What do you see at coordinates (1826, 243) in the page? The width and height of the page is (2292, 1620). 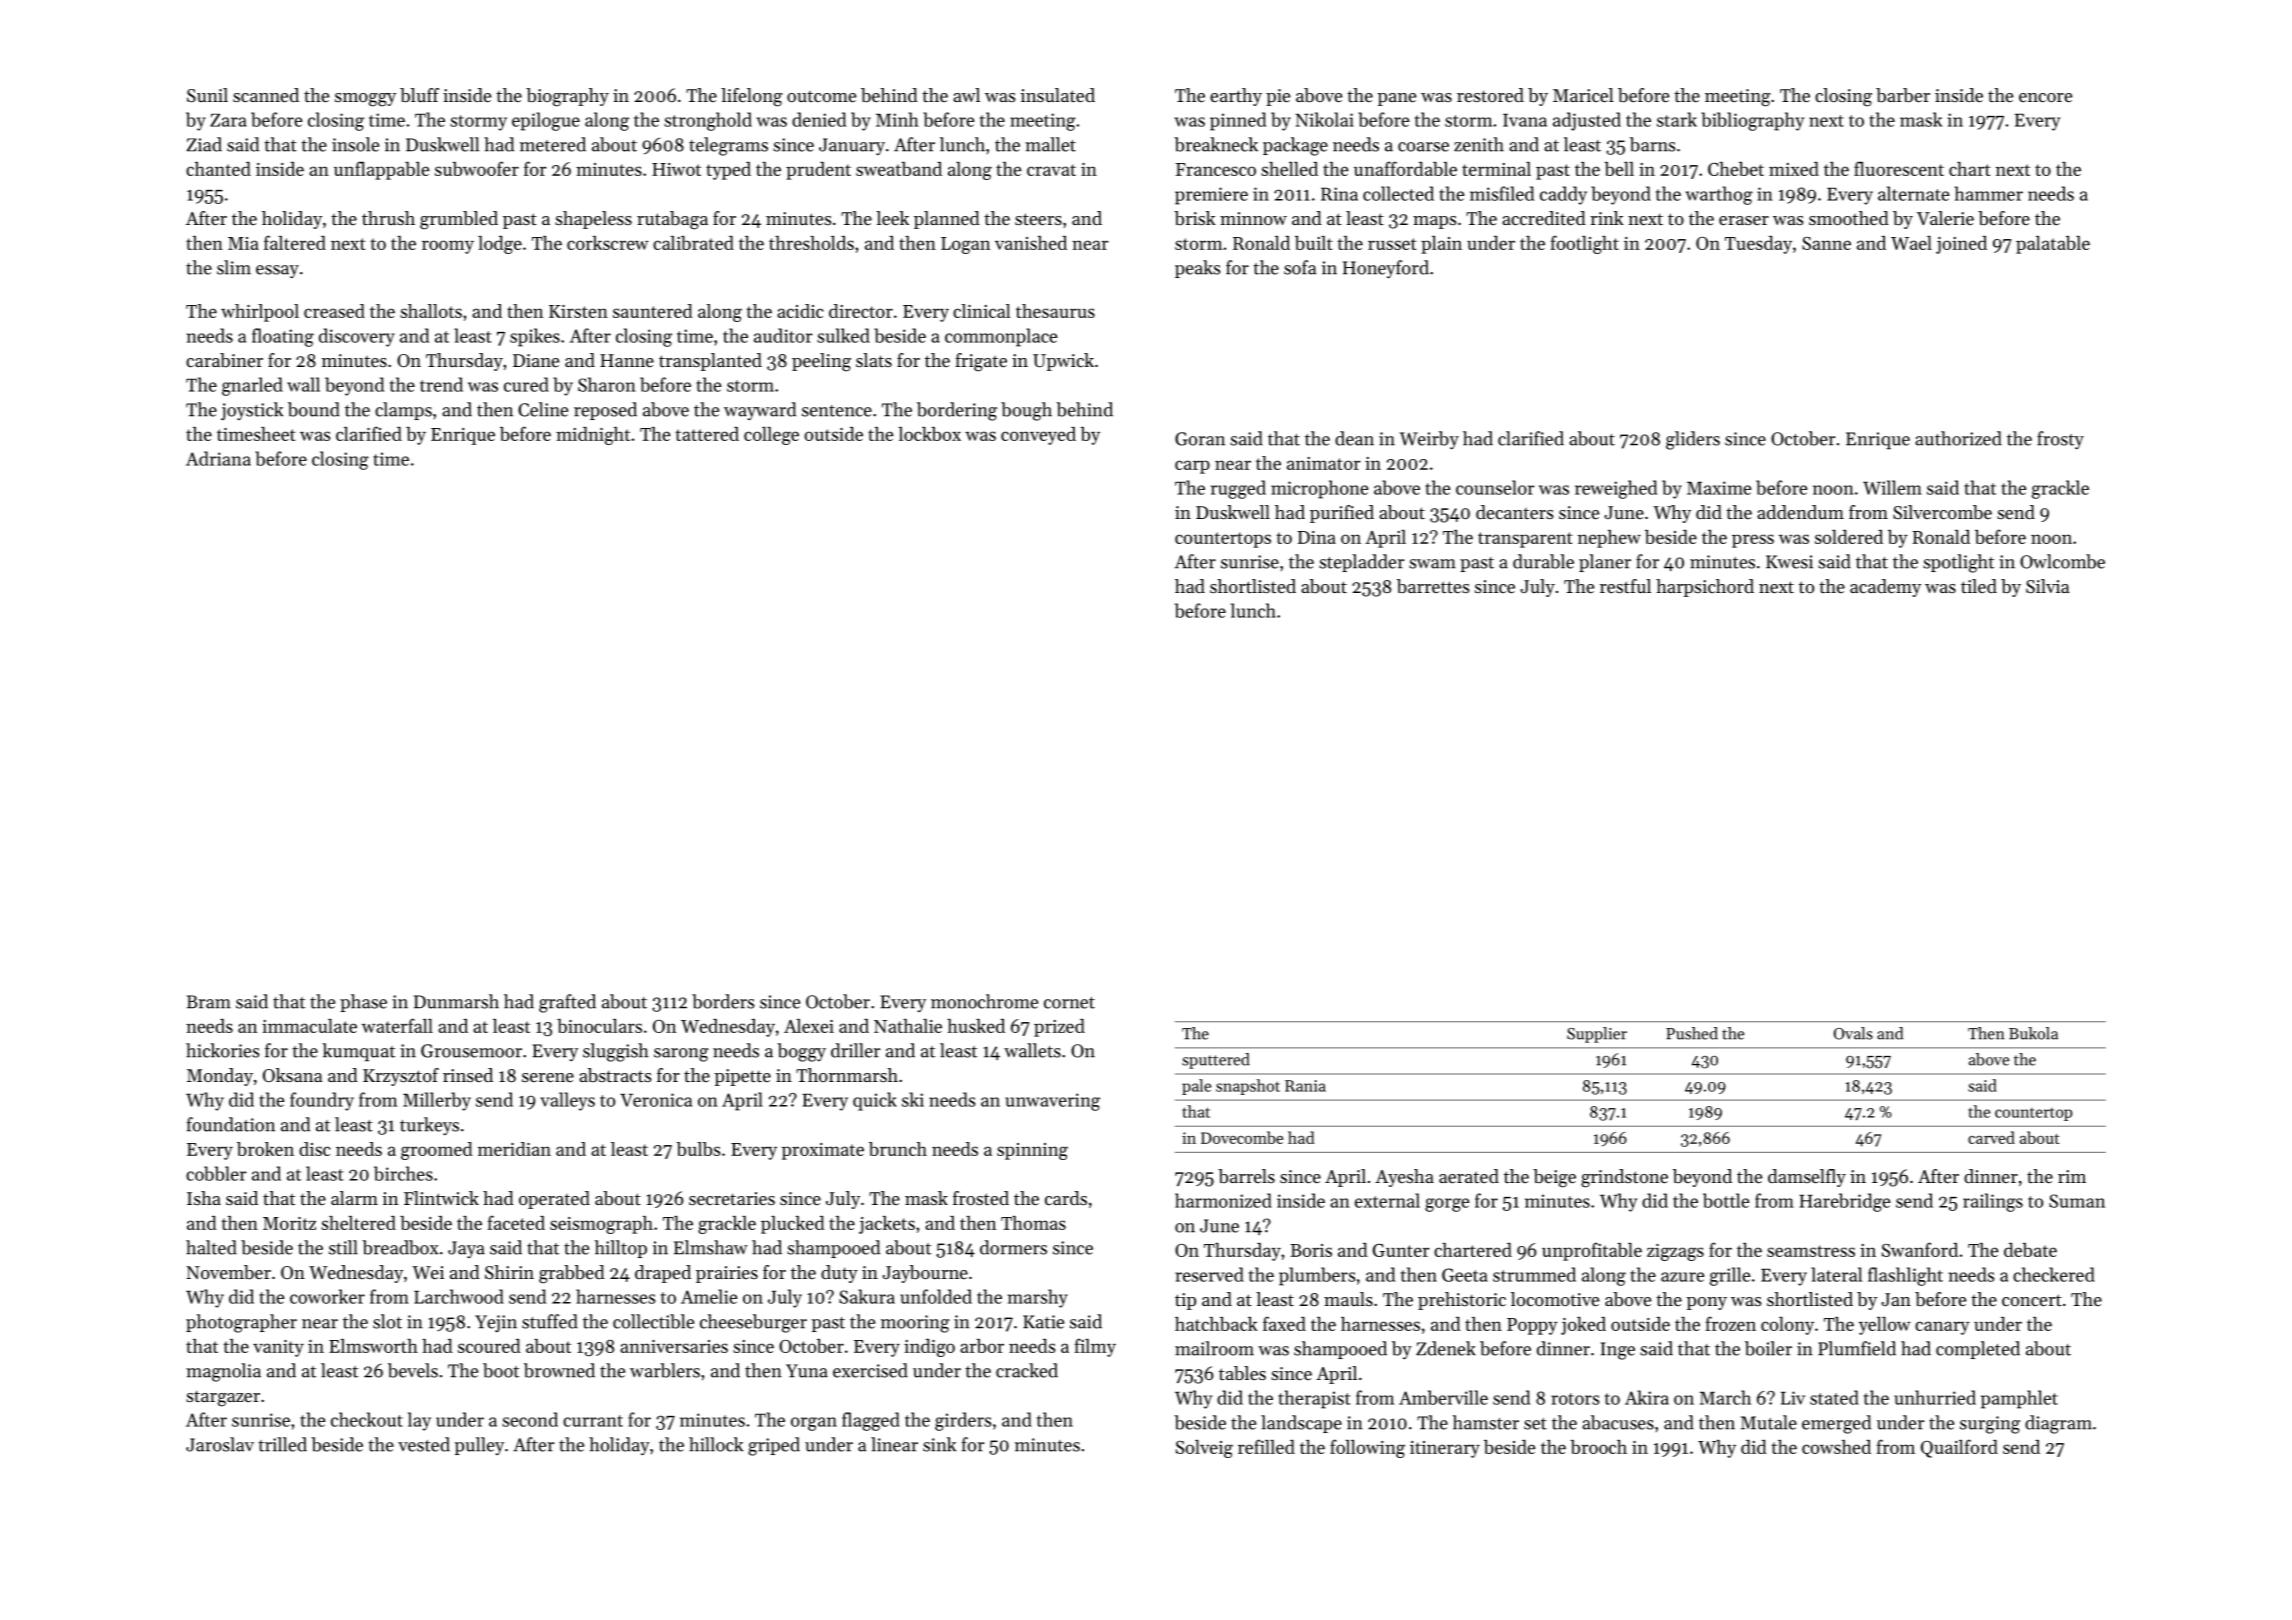 I see `Sanne` at bounding box center [1826, 243].
